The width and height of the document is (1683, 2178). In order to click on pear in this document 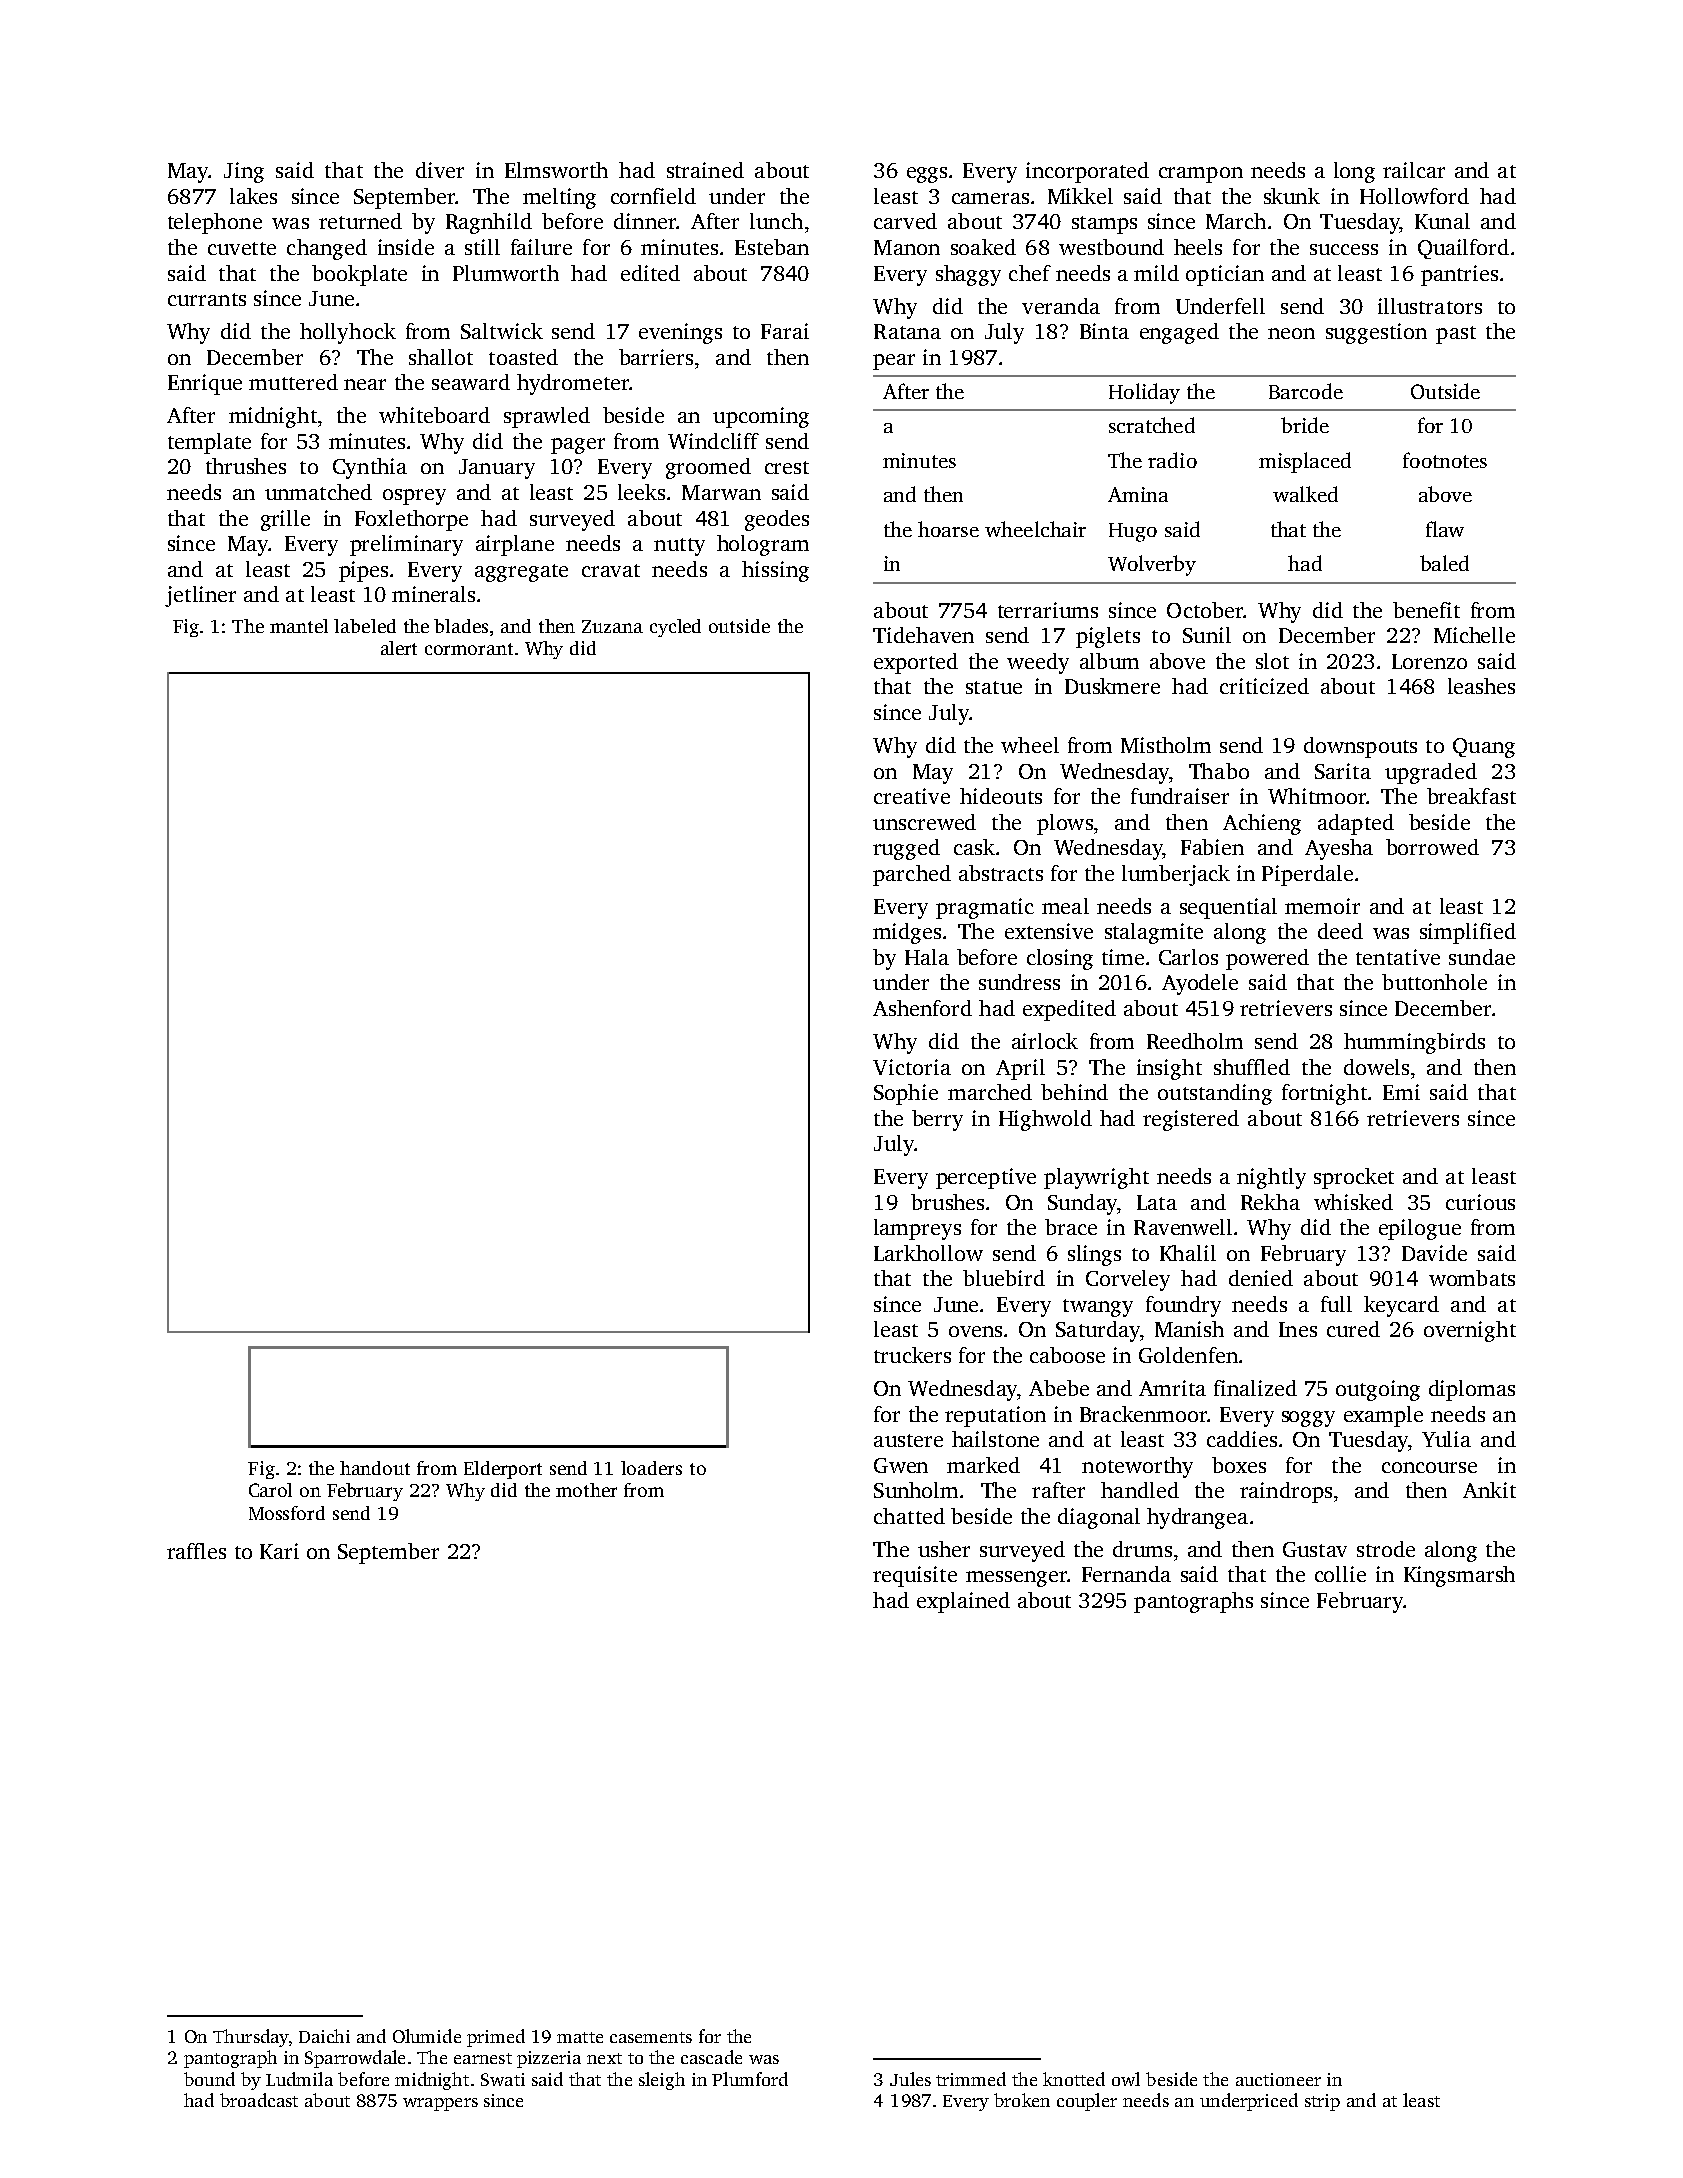, I will do `click(894, 362)`.
